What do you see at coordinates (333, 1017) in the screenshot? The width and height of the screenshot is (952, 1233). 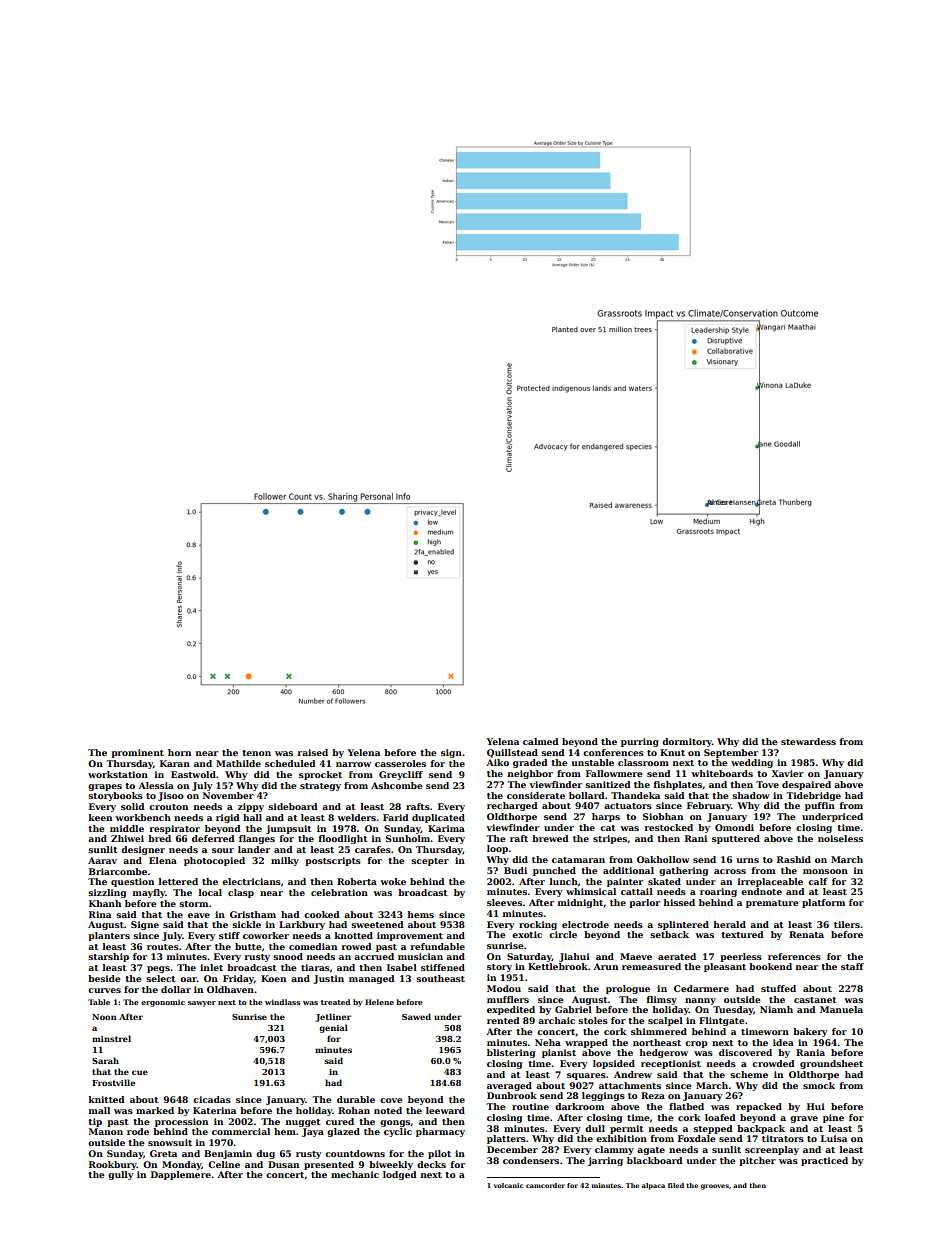 I see `Jetliner` at bounding box center [333, 1017].
